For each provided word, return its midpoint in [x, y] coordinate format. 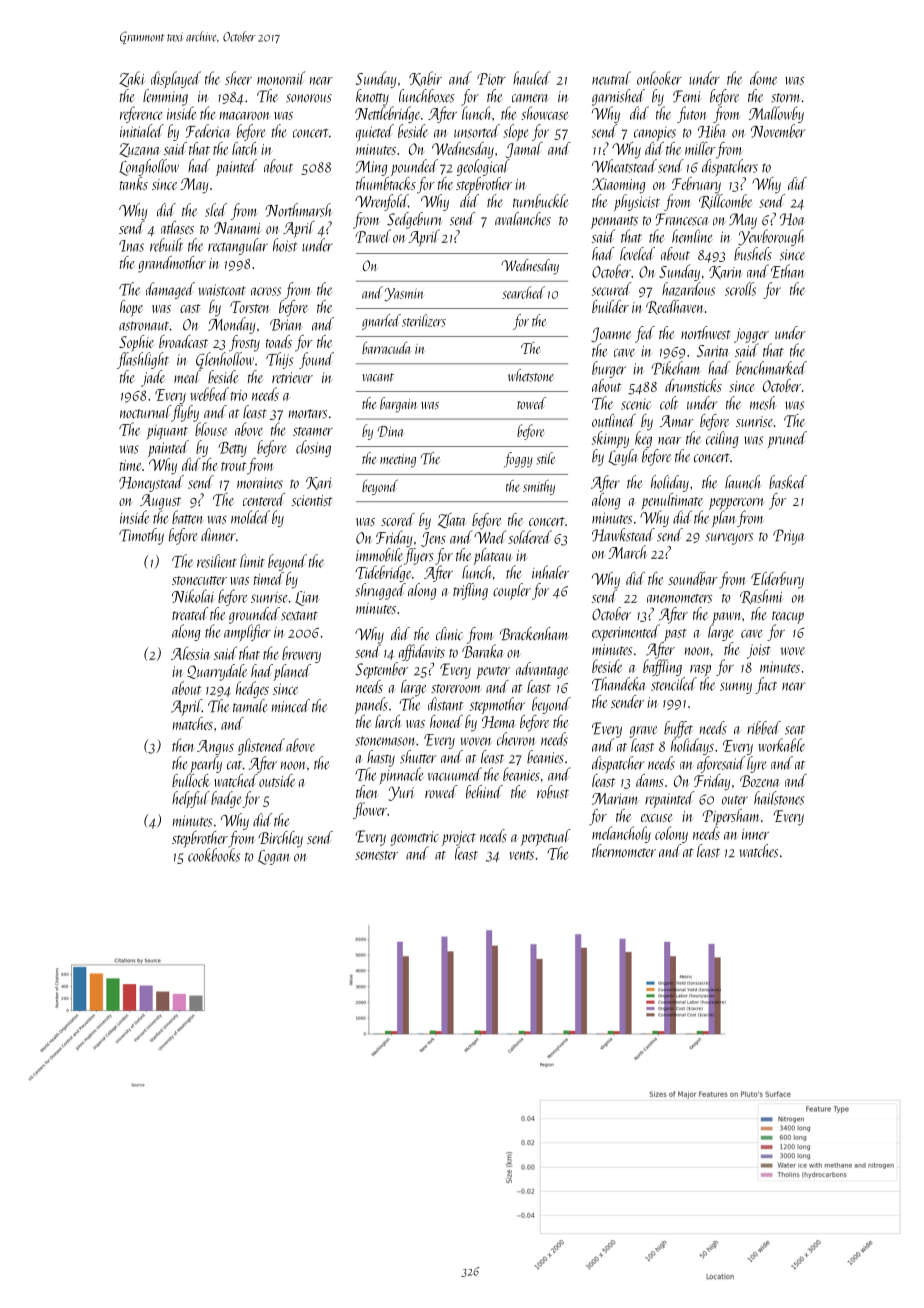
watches [758, 851]
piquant [167, 432]
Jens [433, 539]
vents [521, 855]
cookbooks [214, 855]
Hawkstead [623, 535]
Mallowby [776, 114]
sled [216, 210]
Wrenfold [381, 202]
